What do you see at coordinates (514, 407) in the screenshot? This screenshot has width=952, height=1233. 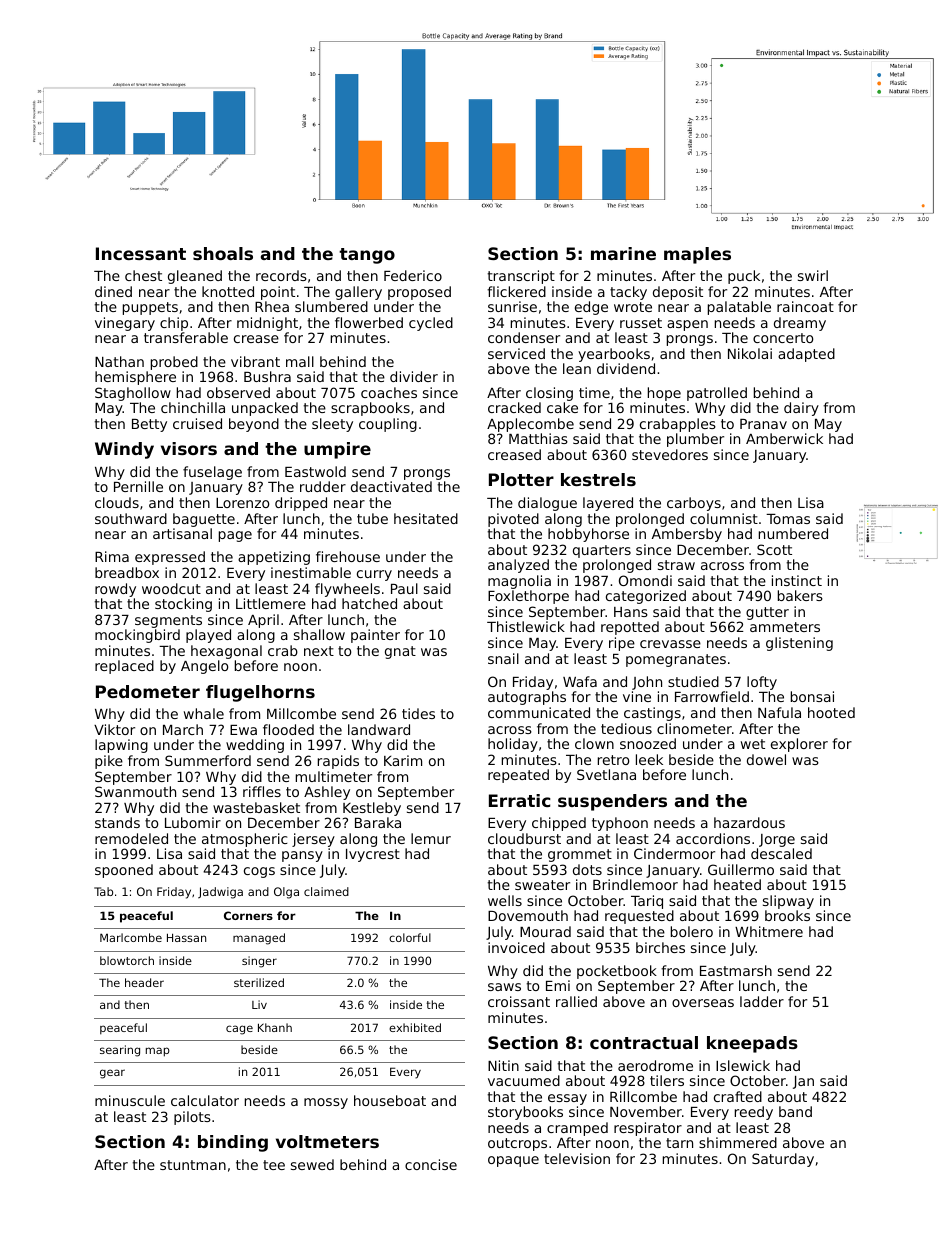 I see `cracked` at bounding box center [514, 407].
